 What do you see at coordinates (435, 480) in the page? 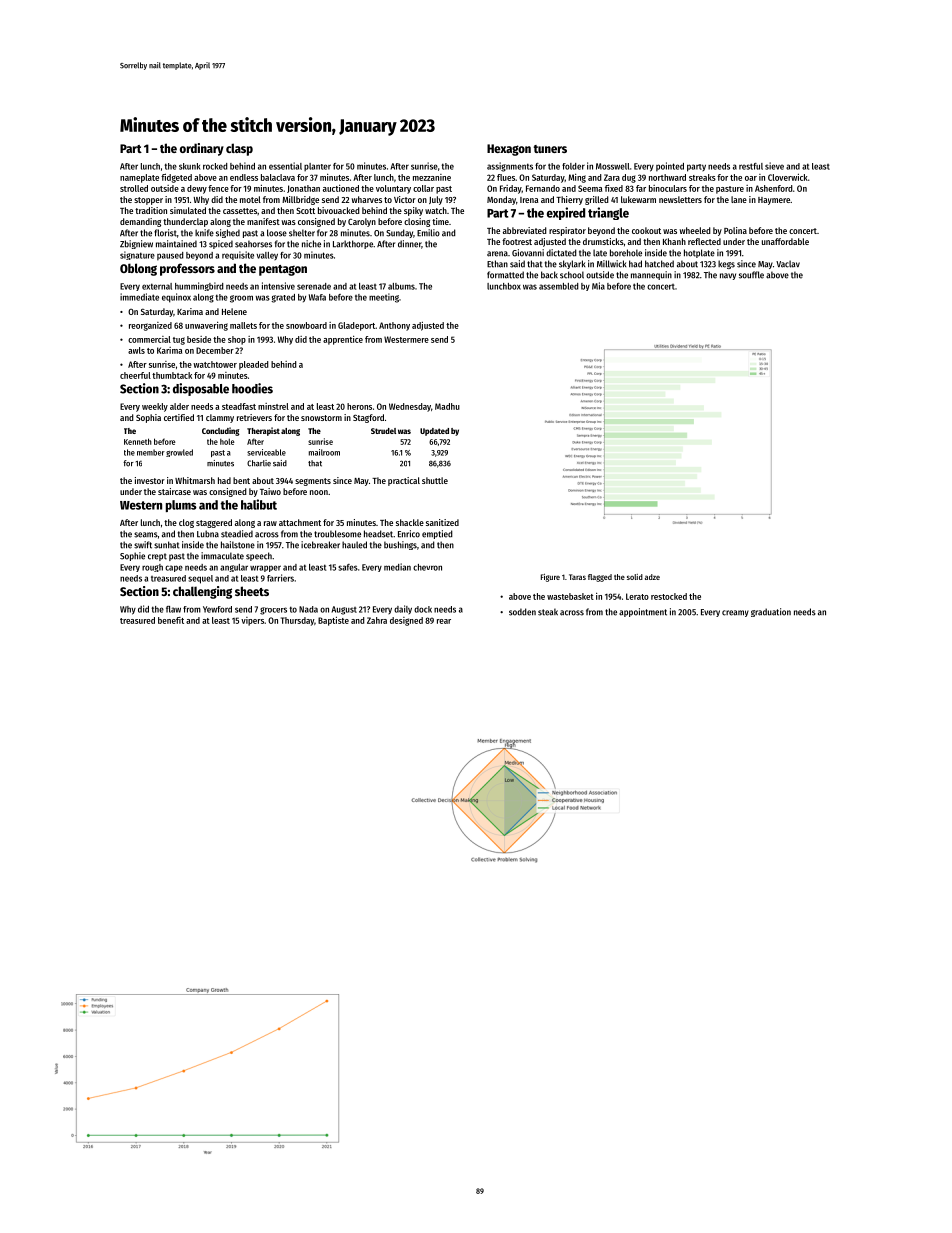
I see `shuttle` at bounding box center [435, 480].
